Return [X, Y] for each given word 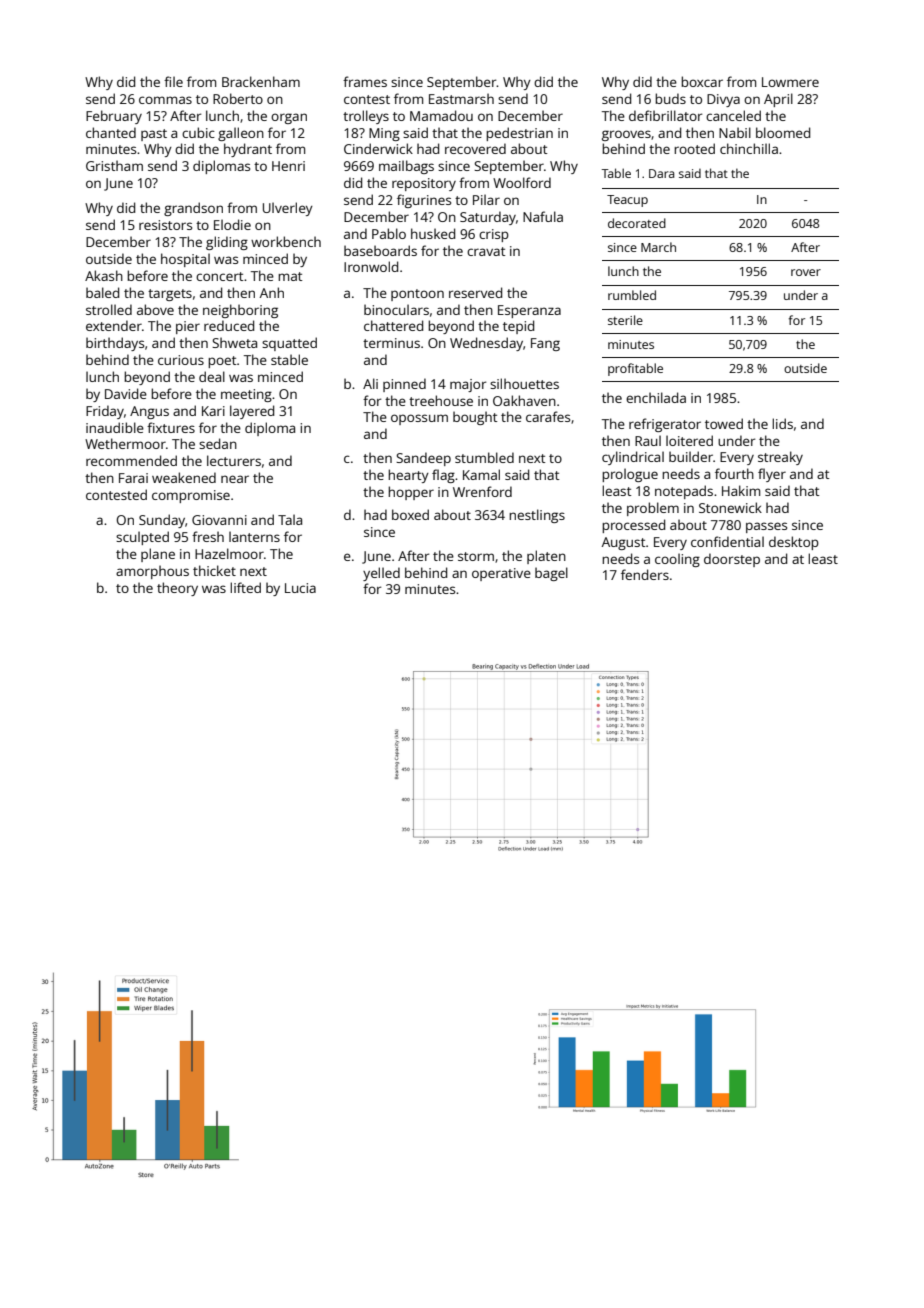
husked [433, 233]
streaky [780, 458]
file [173, 81]
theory [177, 589]
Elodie [232, 224]
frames [365, 81]
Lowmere [790, 82]
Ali [370, 383]
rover [806, 272]
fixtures [171, 427]
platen [546, 557]
